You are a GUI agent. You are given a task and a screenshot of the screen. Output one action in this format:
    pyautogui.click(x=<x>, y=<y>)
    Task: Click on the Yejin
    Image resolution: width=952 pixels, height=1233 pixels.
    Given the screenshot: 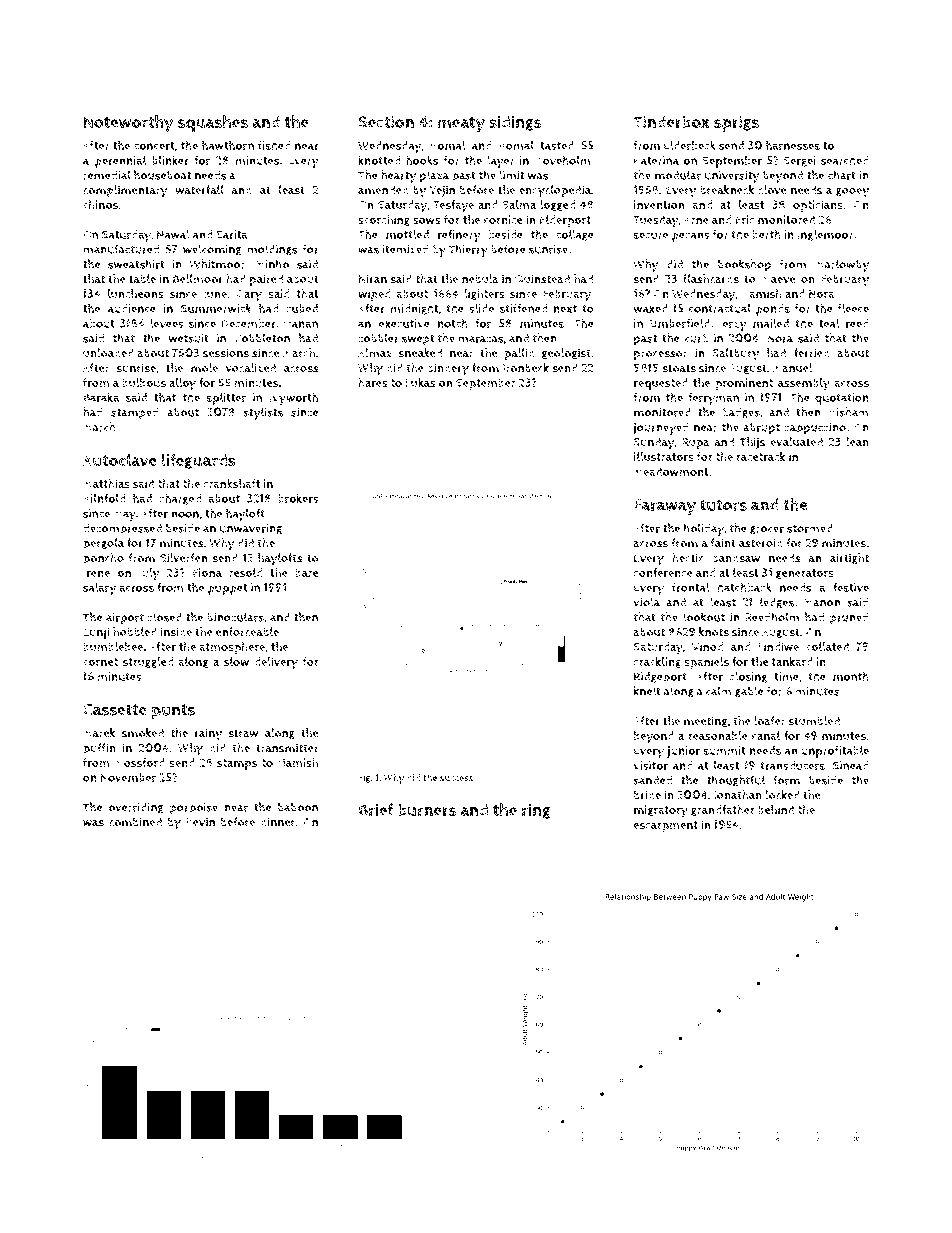 What is the action you would take?
    pyautogui.click(x=442, y=191)
